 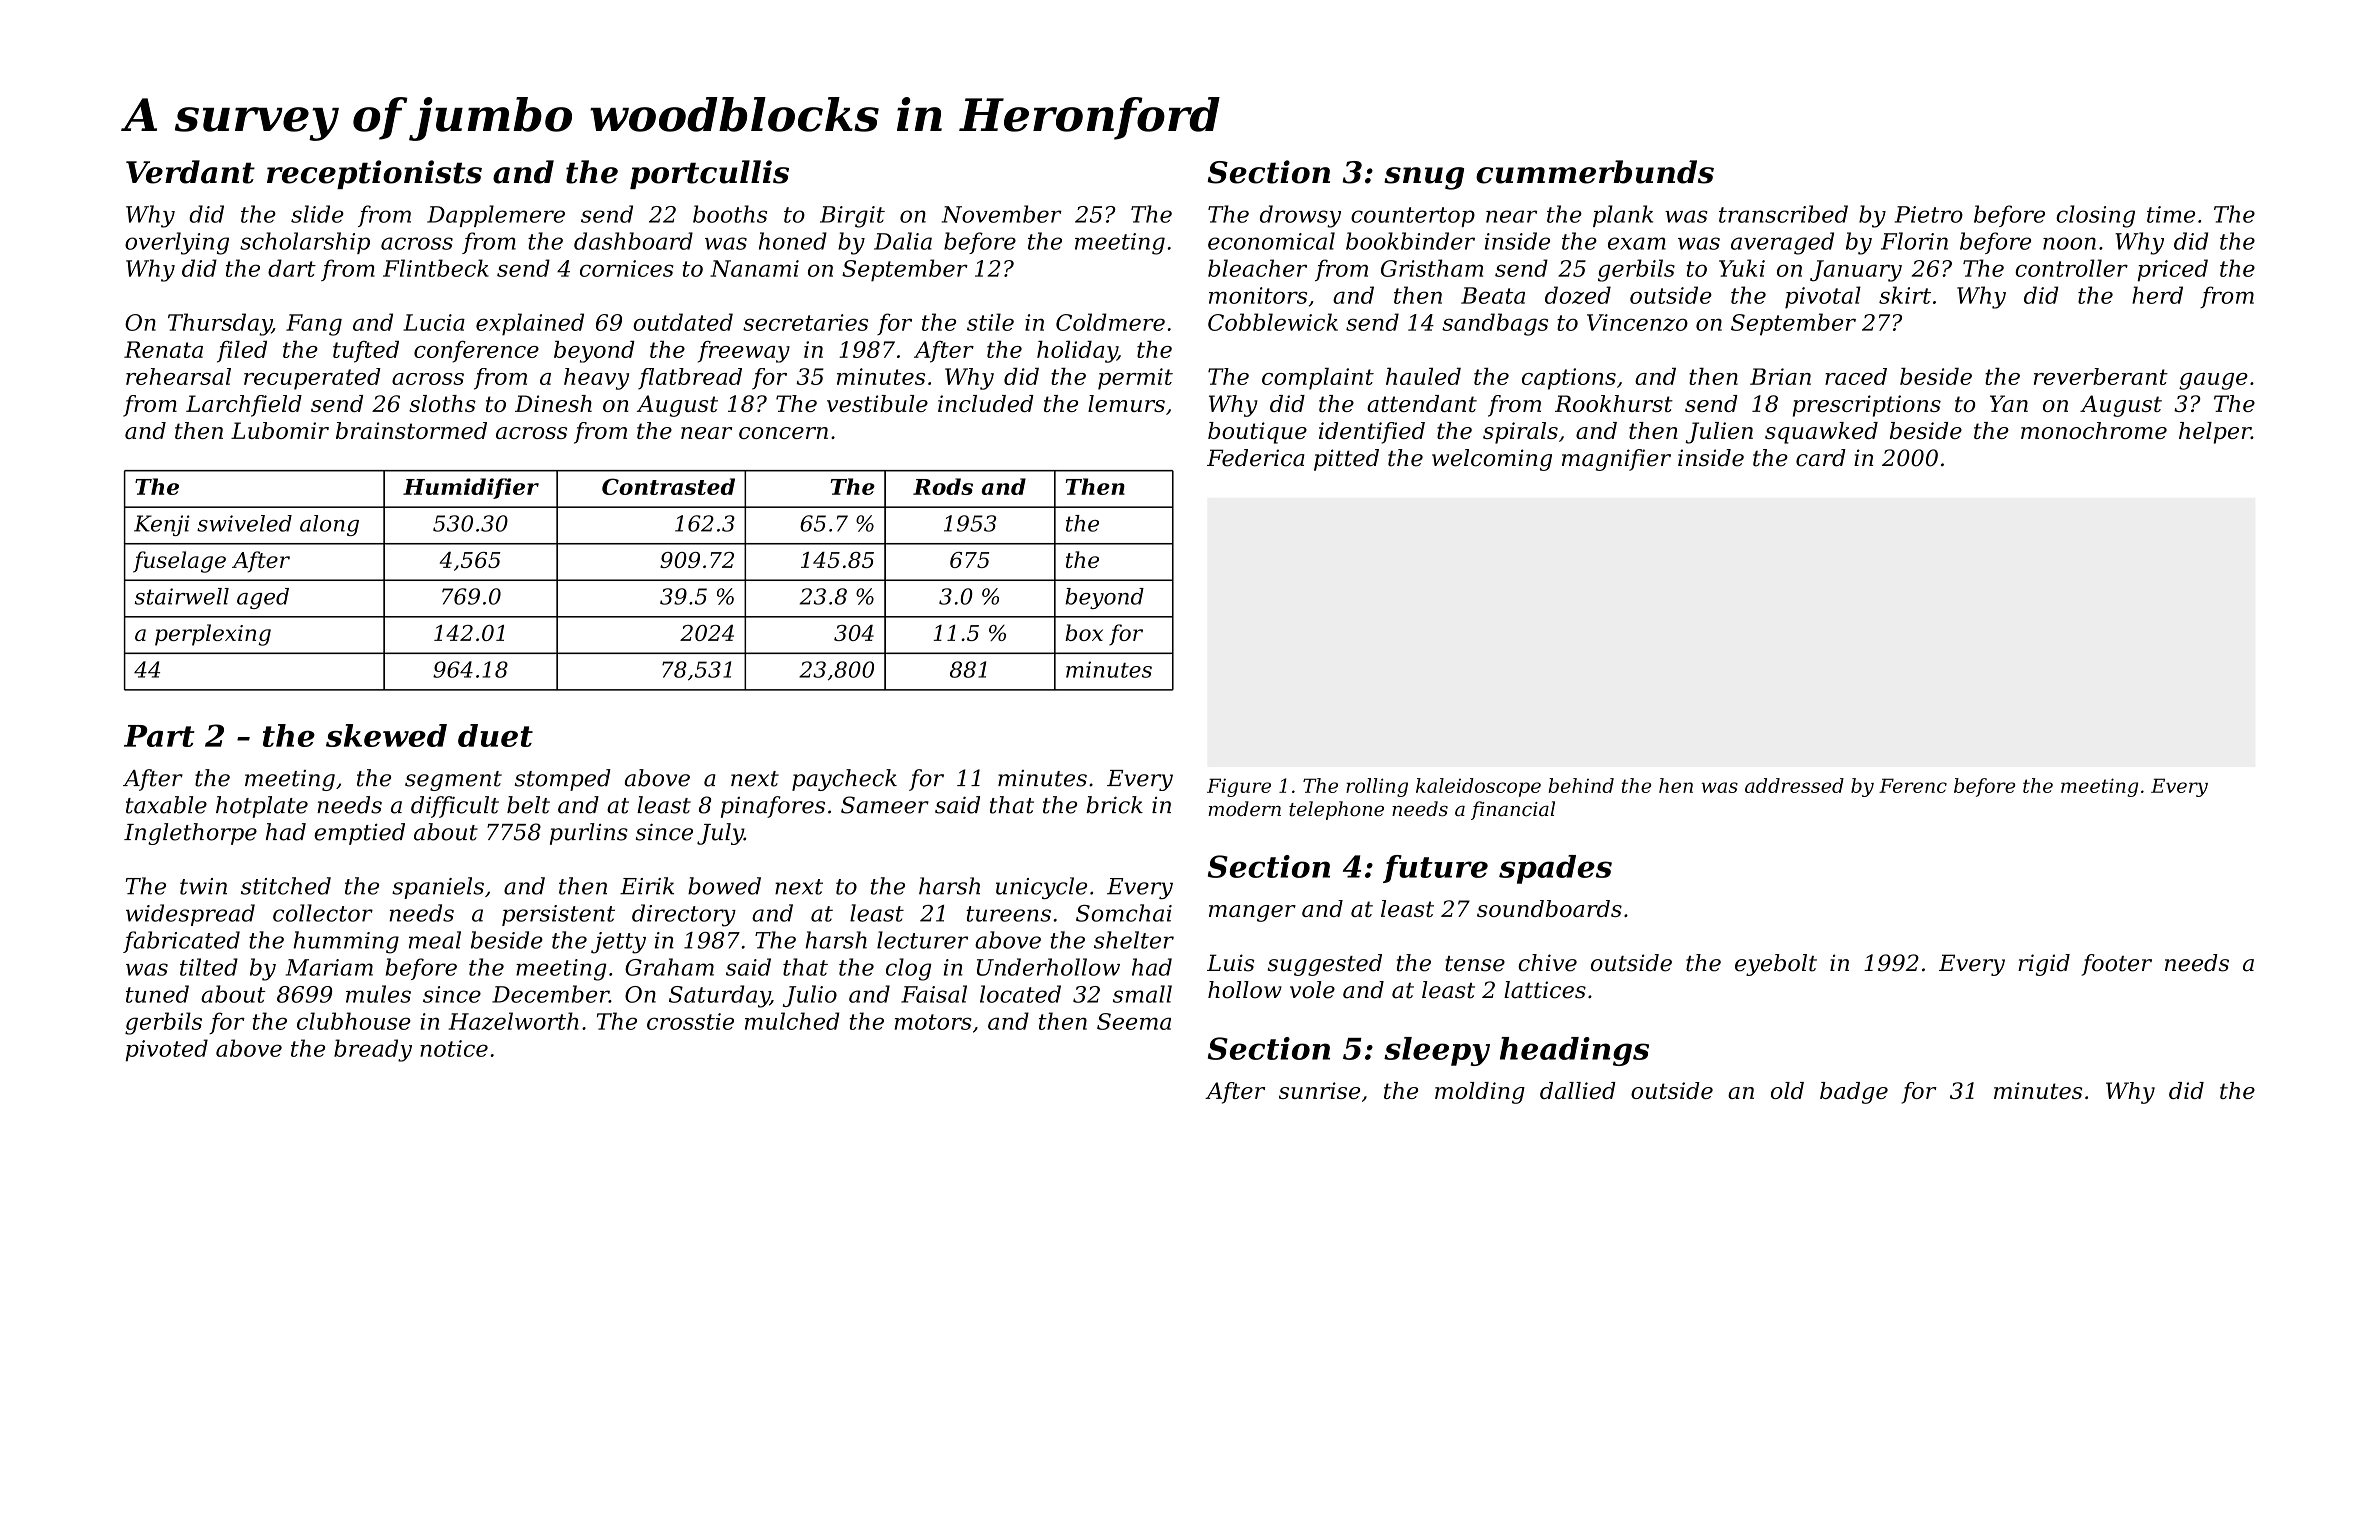 I want to click on Saturday, so click(x=719, y=996).
